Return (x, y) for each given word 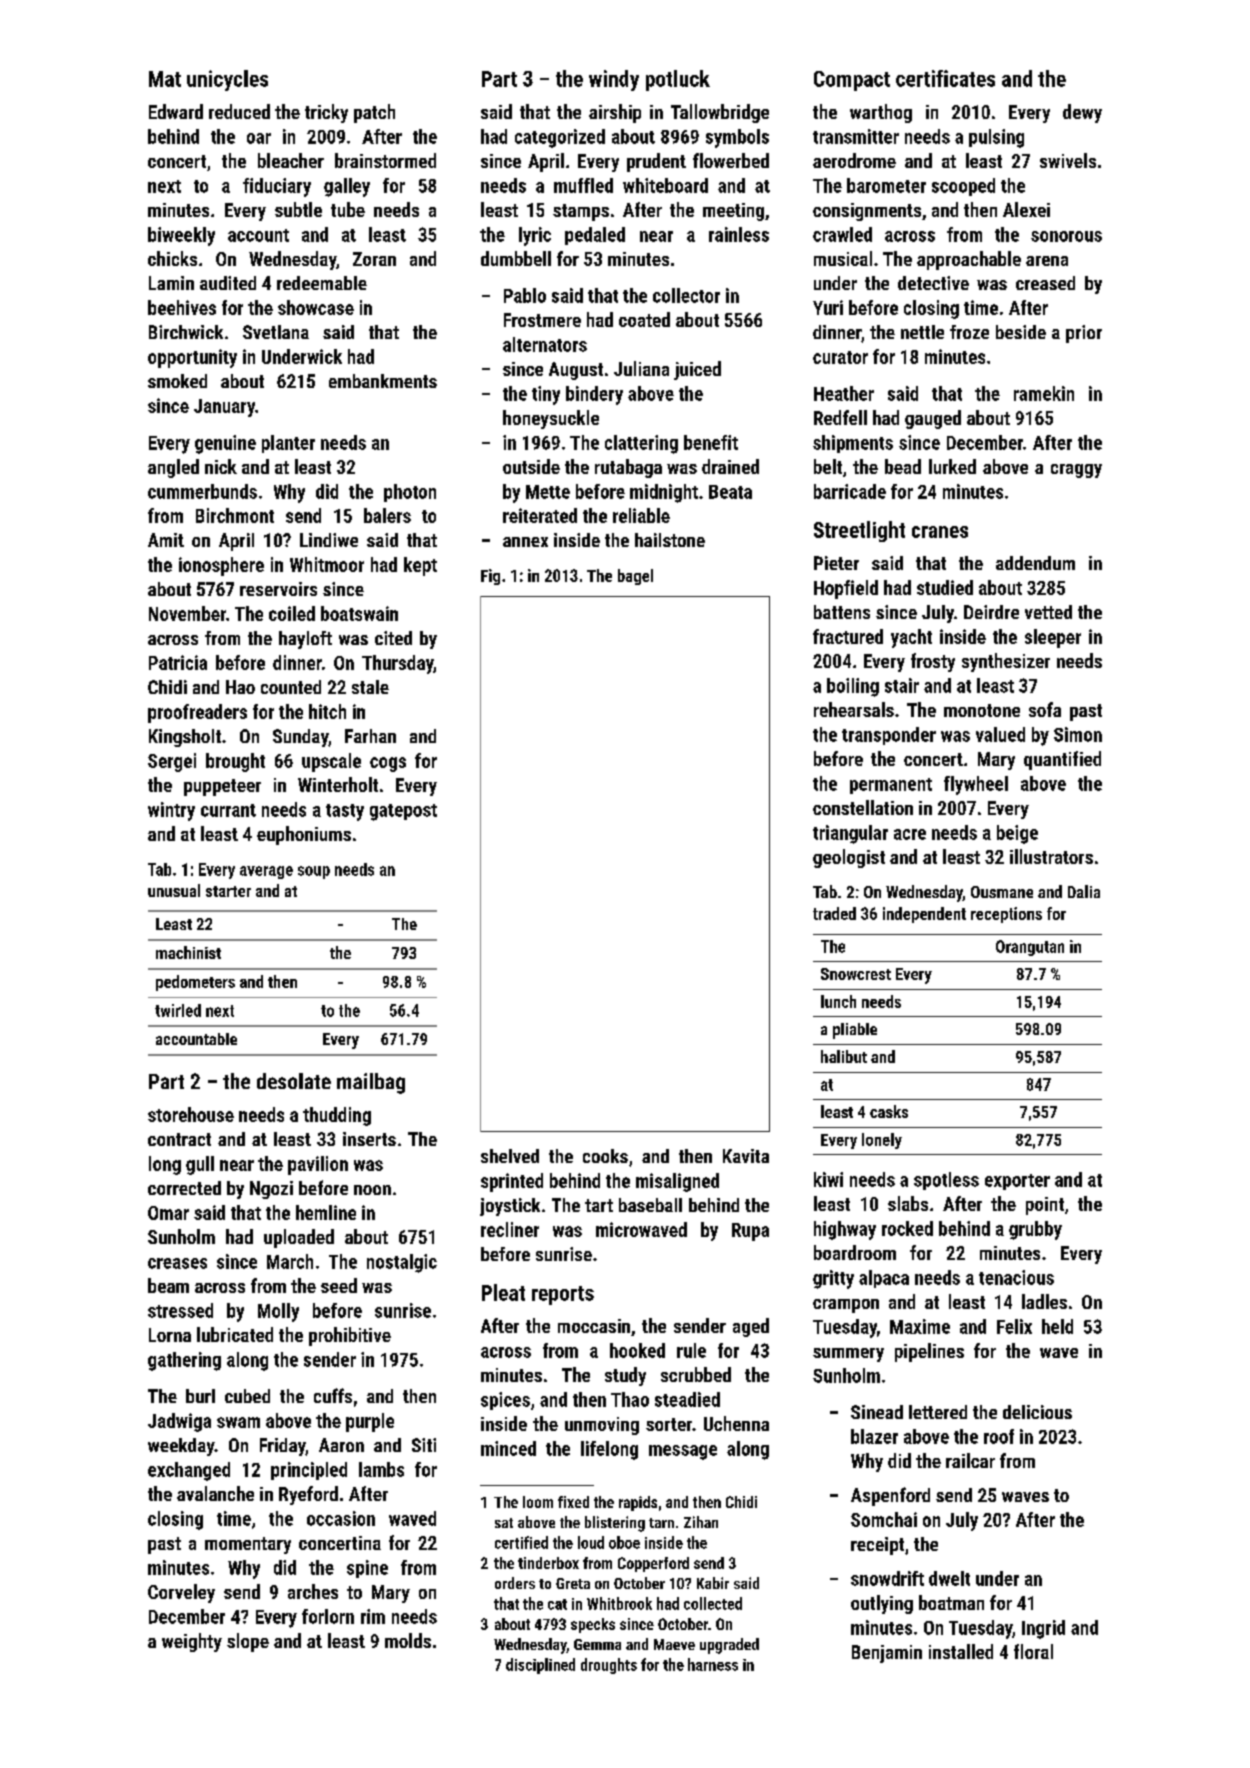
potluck (678, 80)
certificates (945, 78)
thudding (337, 1116)
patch (374, 113)
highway (845, 1230)
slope (248, 1642)
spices (505, 1401)
